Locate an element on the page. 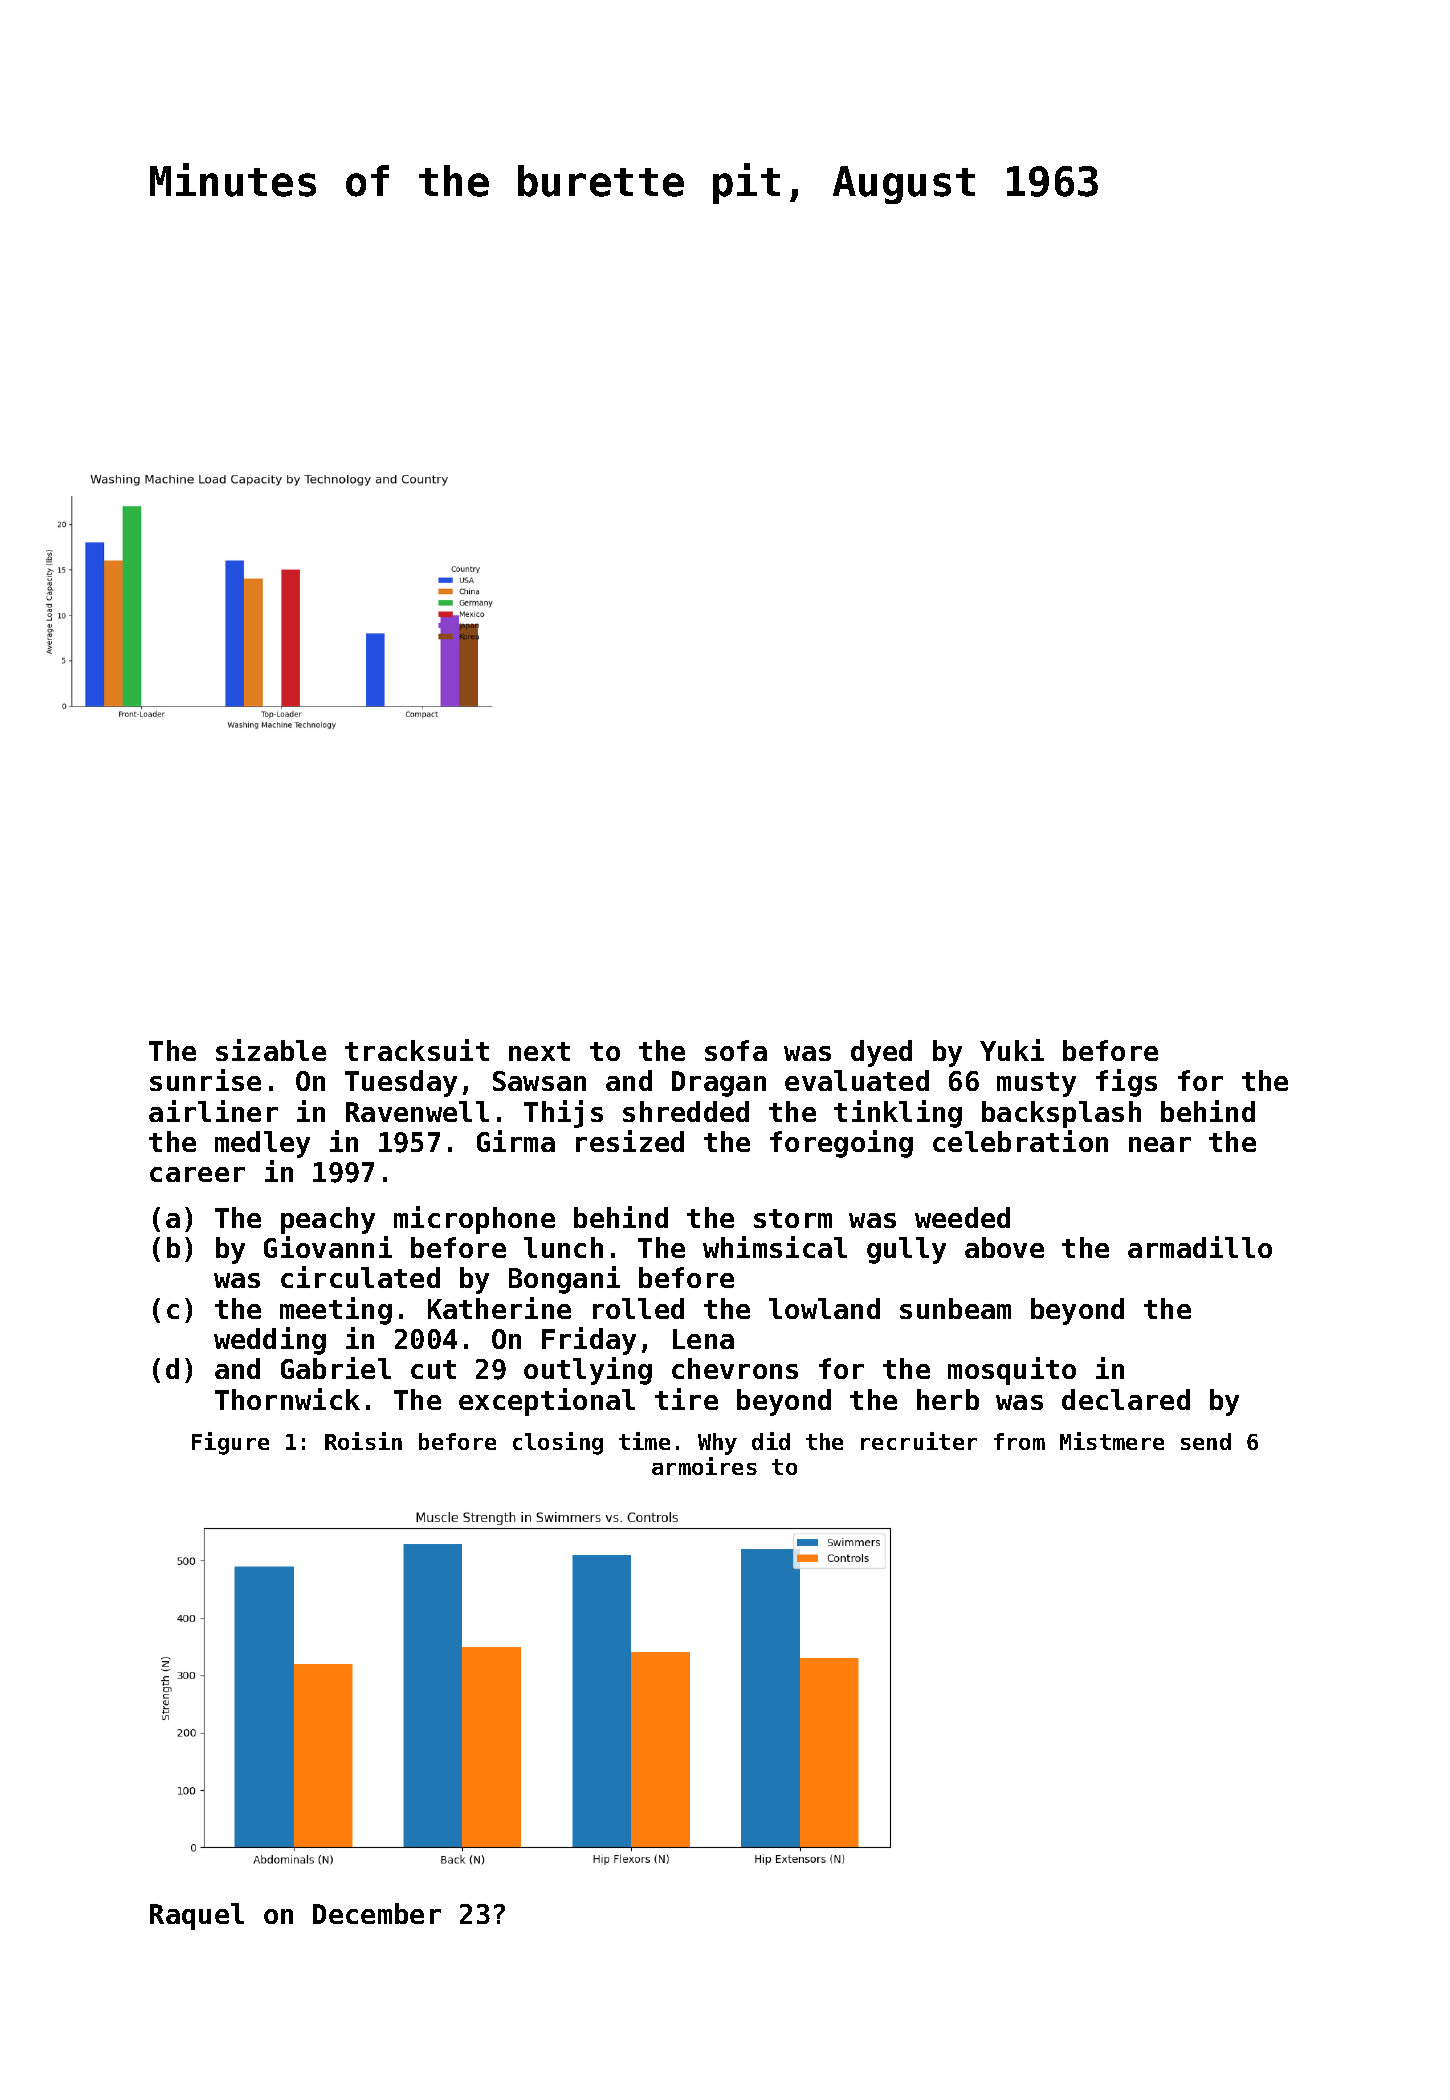  rolled is located at coordinates (638, 1308).
